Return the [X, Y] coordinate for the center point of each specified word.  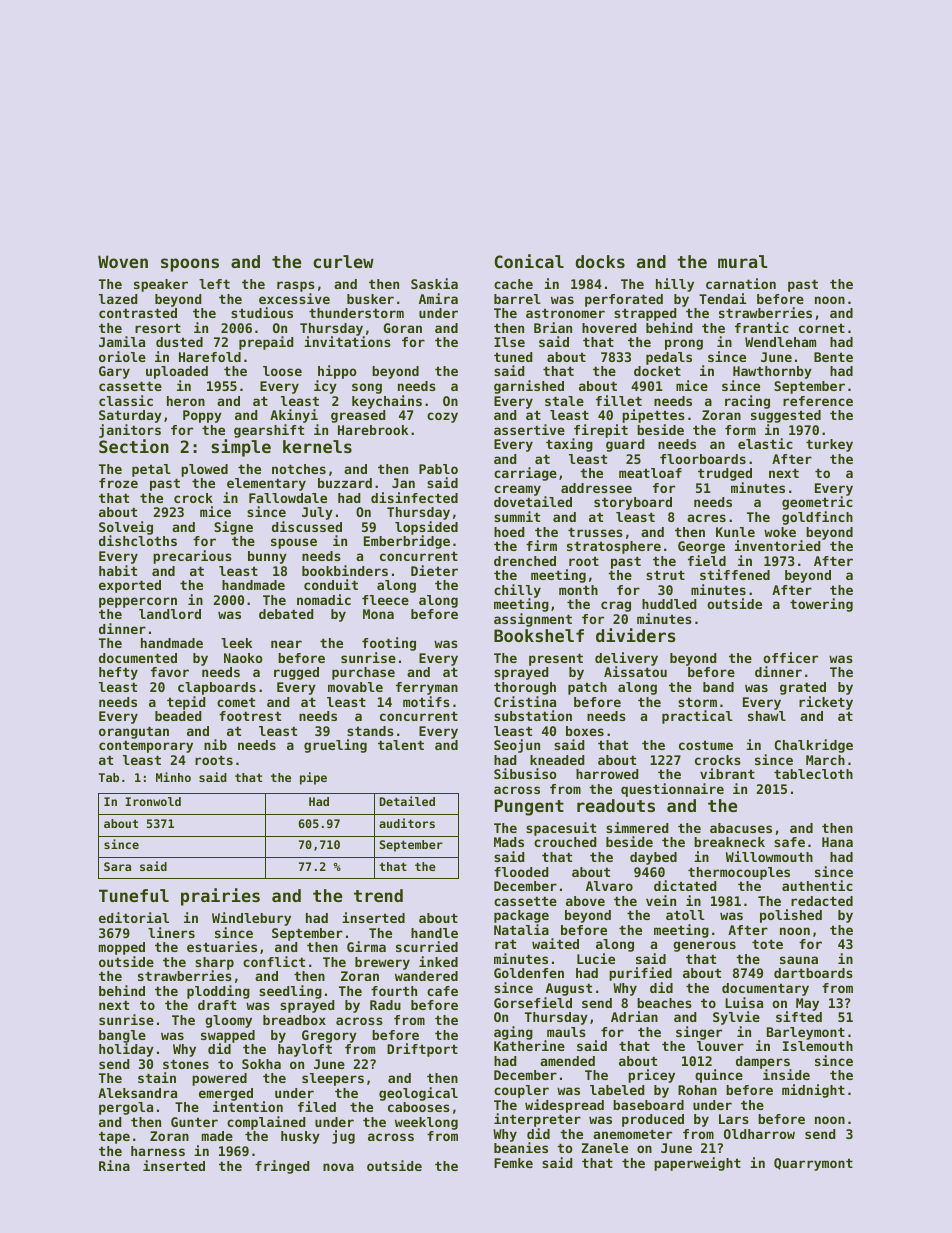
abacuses [741, 828]
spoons [190, 265]
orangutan [134, 732]
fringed [282, 1167]
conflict [274, 961]
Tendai [723, 298]
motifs [426, 701]
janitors [130, 431]
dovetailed [533, 502]
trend [378, 895]
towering [821, 605]
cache [513, 284]
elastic [765, 443]
